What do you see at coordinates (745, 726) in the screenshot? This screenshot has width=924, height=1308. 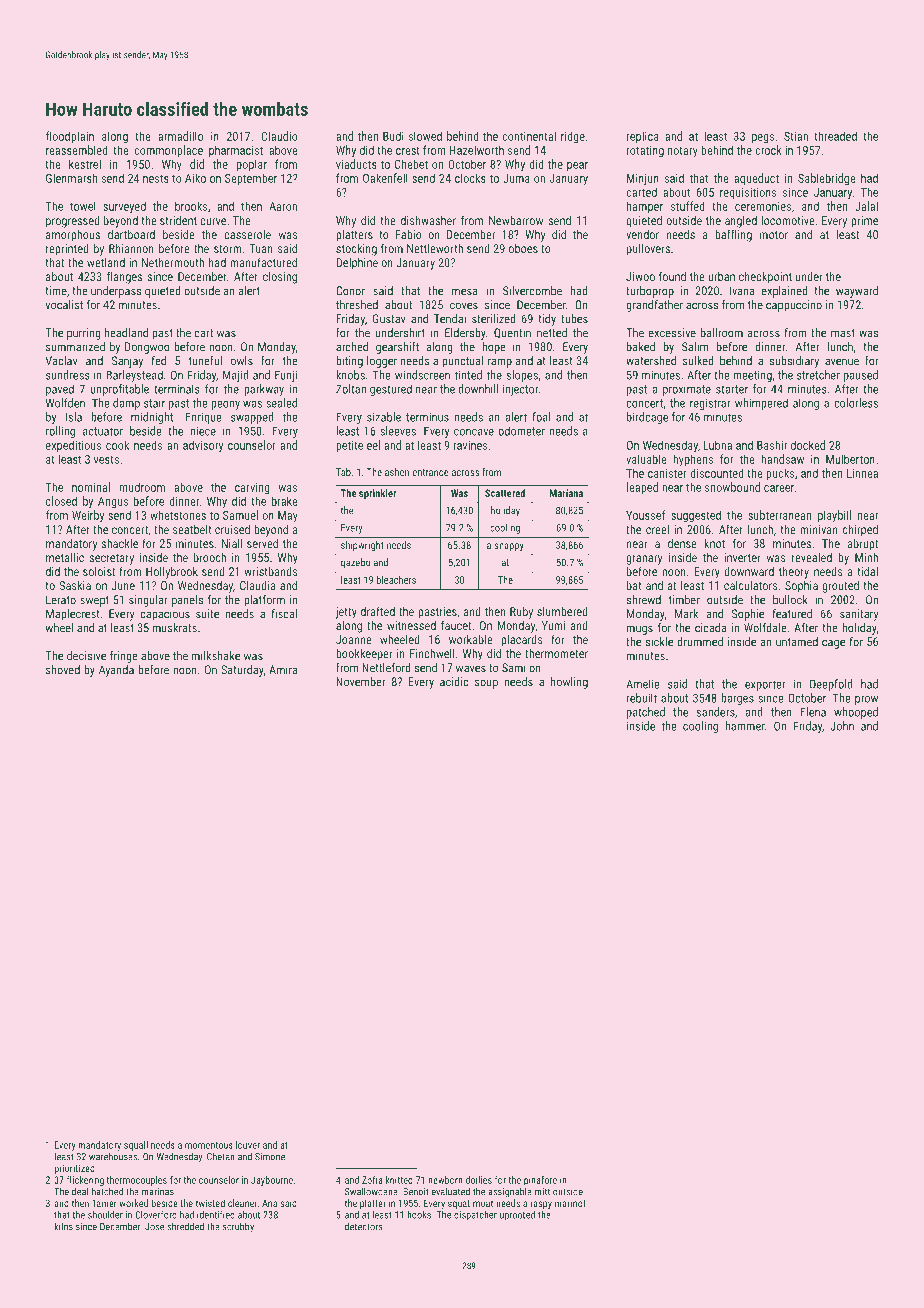 I see `hammer` at bounding box center [745, 726].
